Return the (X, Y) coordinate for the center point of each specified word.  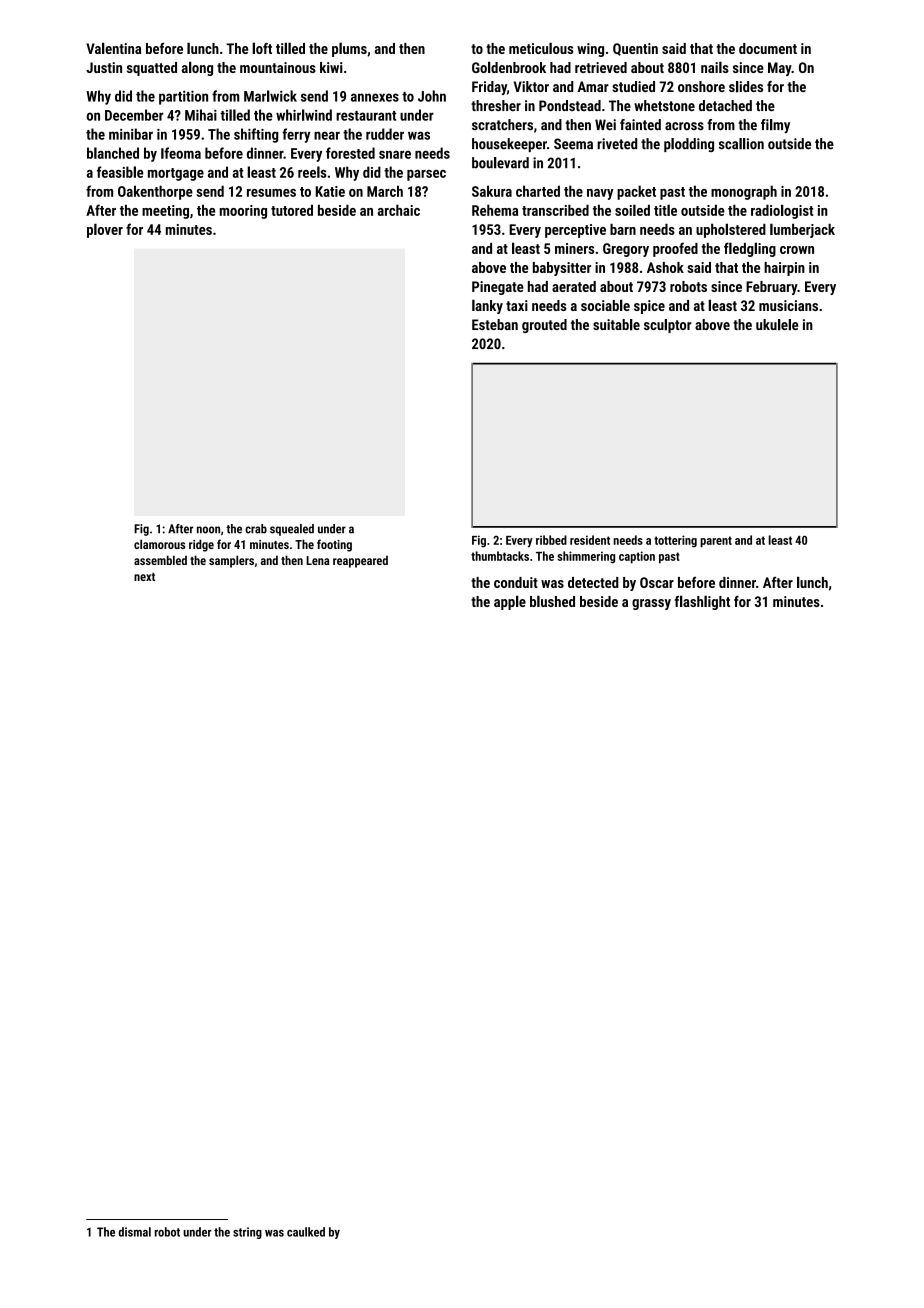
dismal (134, 1232)
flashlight (702, 602)
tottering (675, 541)
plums (349, 49)
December (134, 115)
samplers (231, 561)
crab (256, 529)
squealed (292, 530)
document (768, 48)
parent (716, 542)
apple (510, 602)
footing (334, 545)
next (144, 577)
